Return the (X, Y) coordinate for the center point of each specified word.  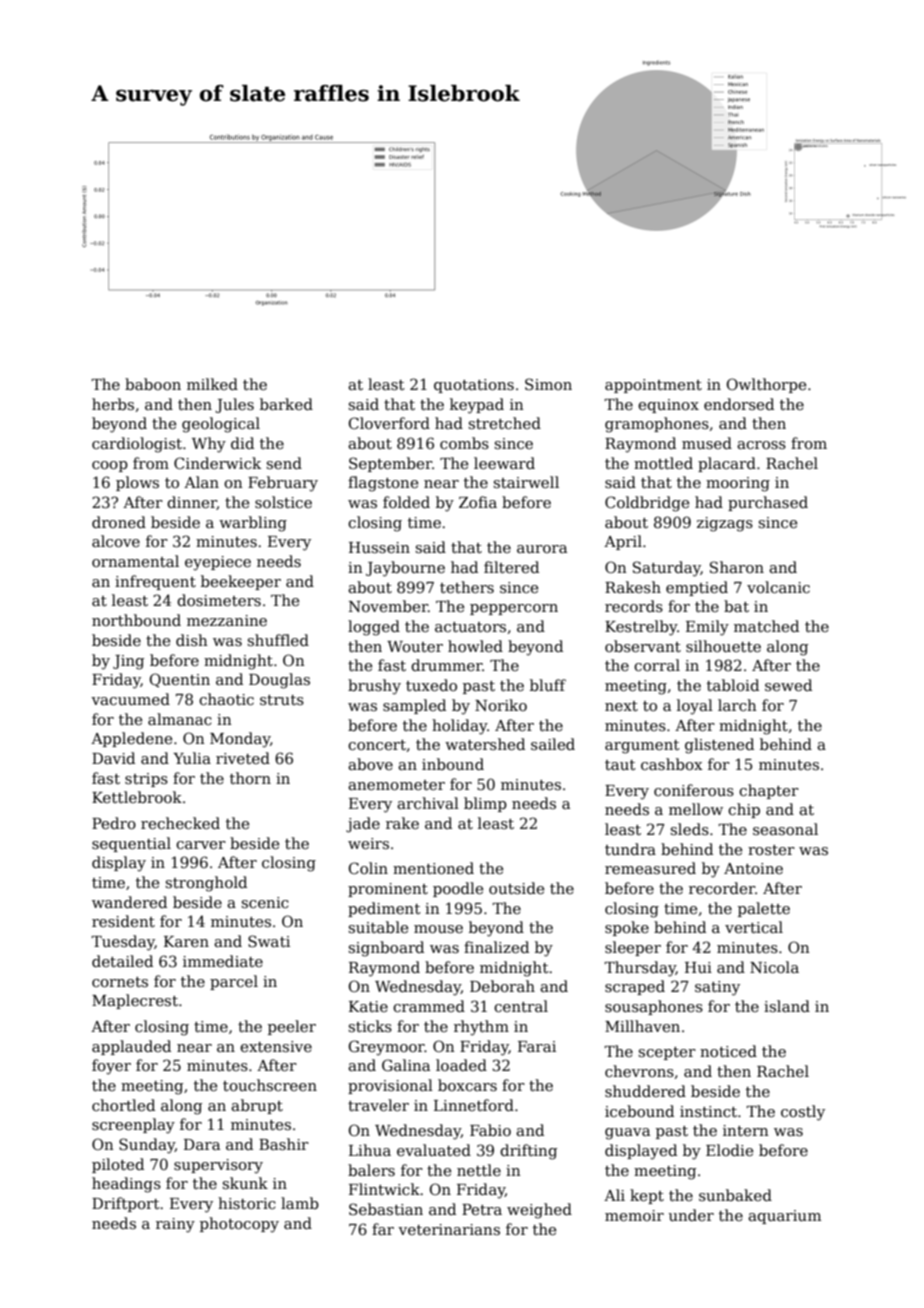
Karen (186, 941)
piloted (118, 1165)
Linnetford (474, 1105)
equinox (668, 406)
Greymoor (387, 1048)
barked (286, 404)
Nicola (774, 967)
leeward (504, 463)
